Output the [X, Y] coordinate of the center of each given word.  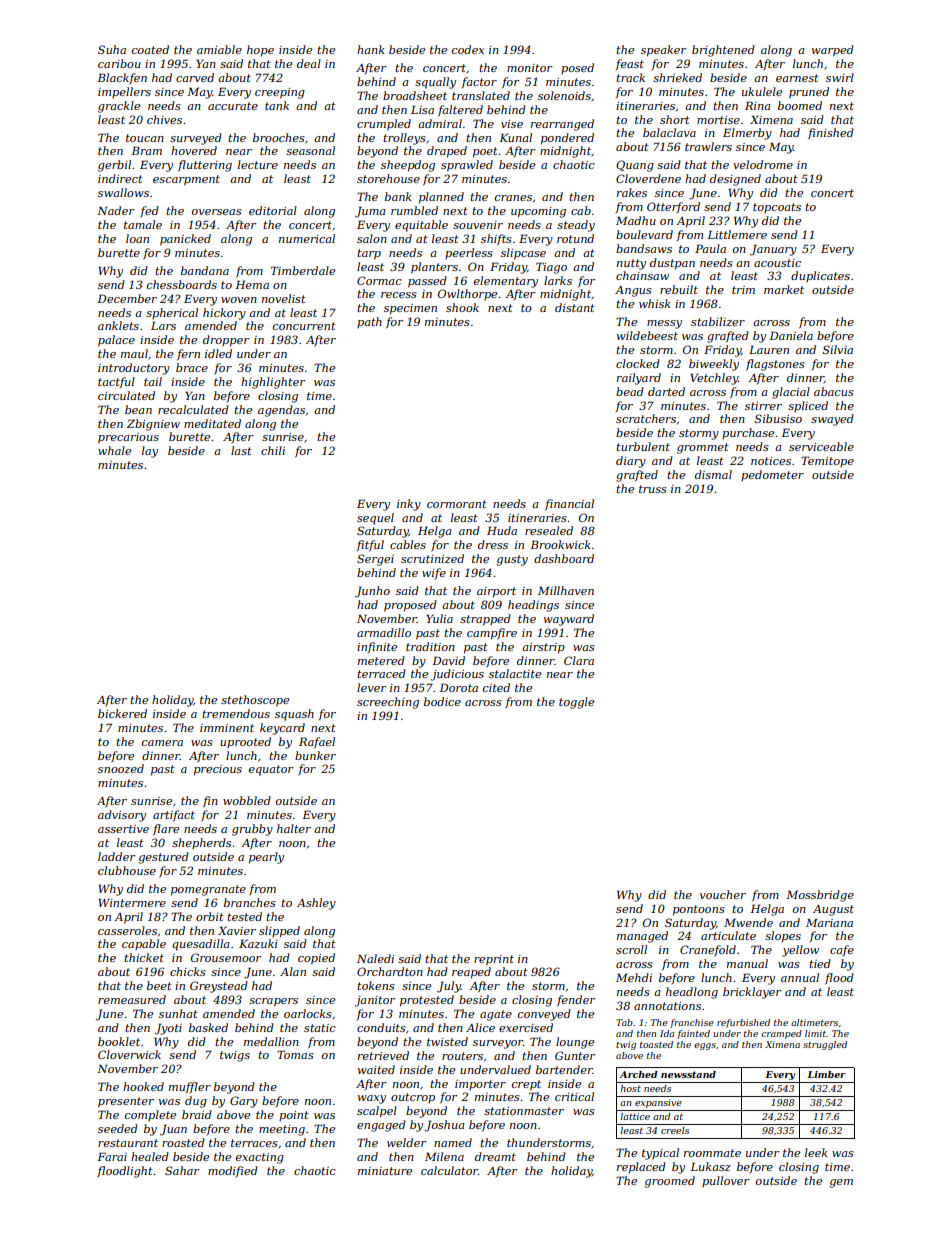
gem [841, 1183]
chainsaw [642, 275]
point [294, 1116]
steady [576, 226]
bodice [442, 701]
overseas [217, 212]
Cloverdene [648, 178]
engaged [381, 1126]
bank [398, 196]
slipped [279, 932]
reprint [494, 960]
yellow [800, 951]
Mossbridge [820, 896]
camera [162, 743]
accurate [233, 106]
